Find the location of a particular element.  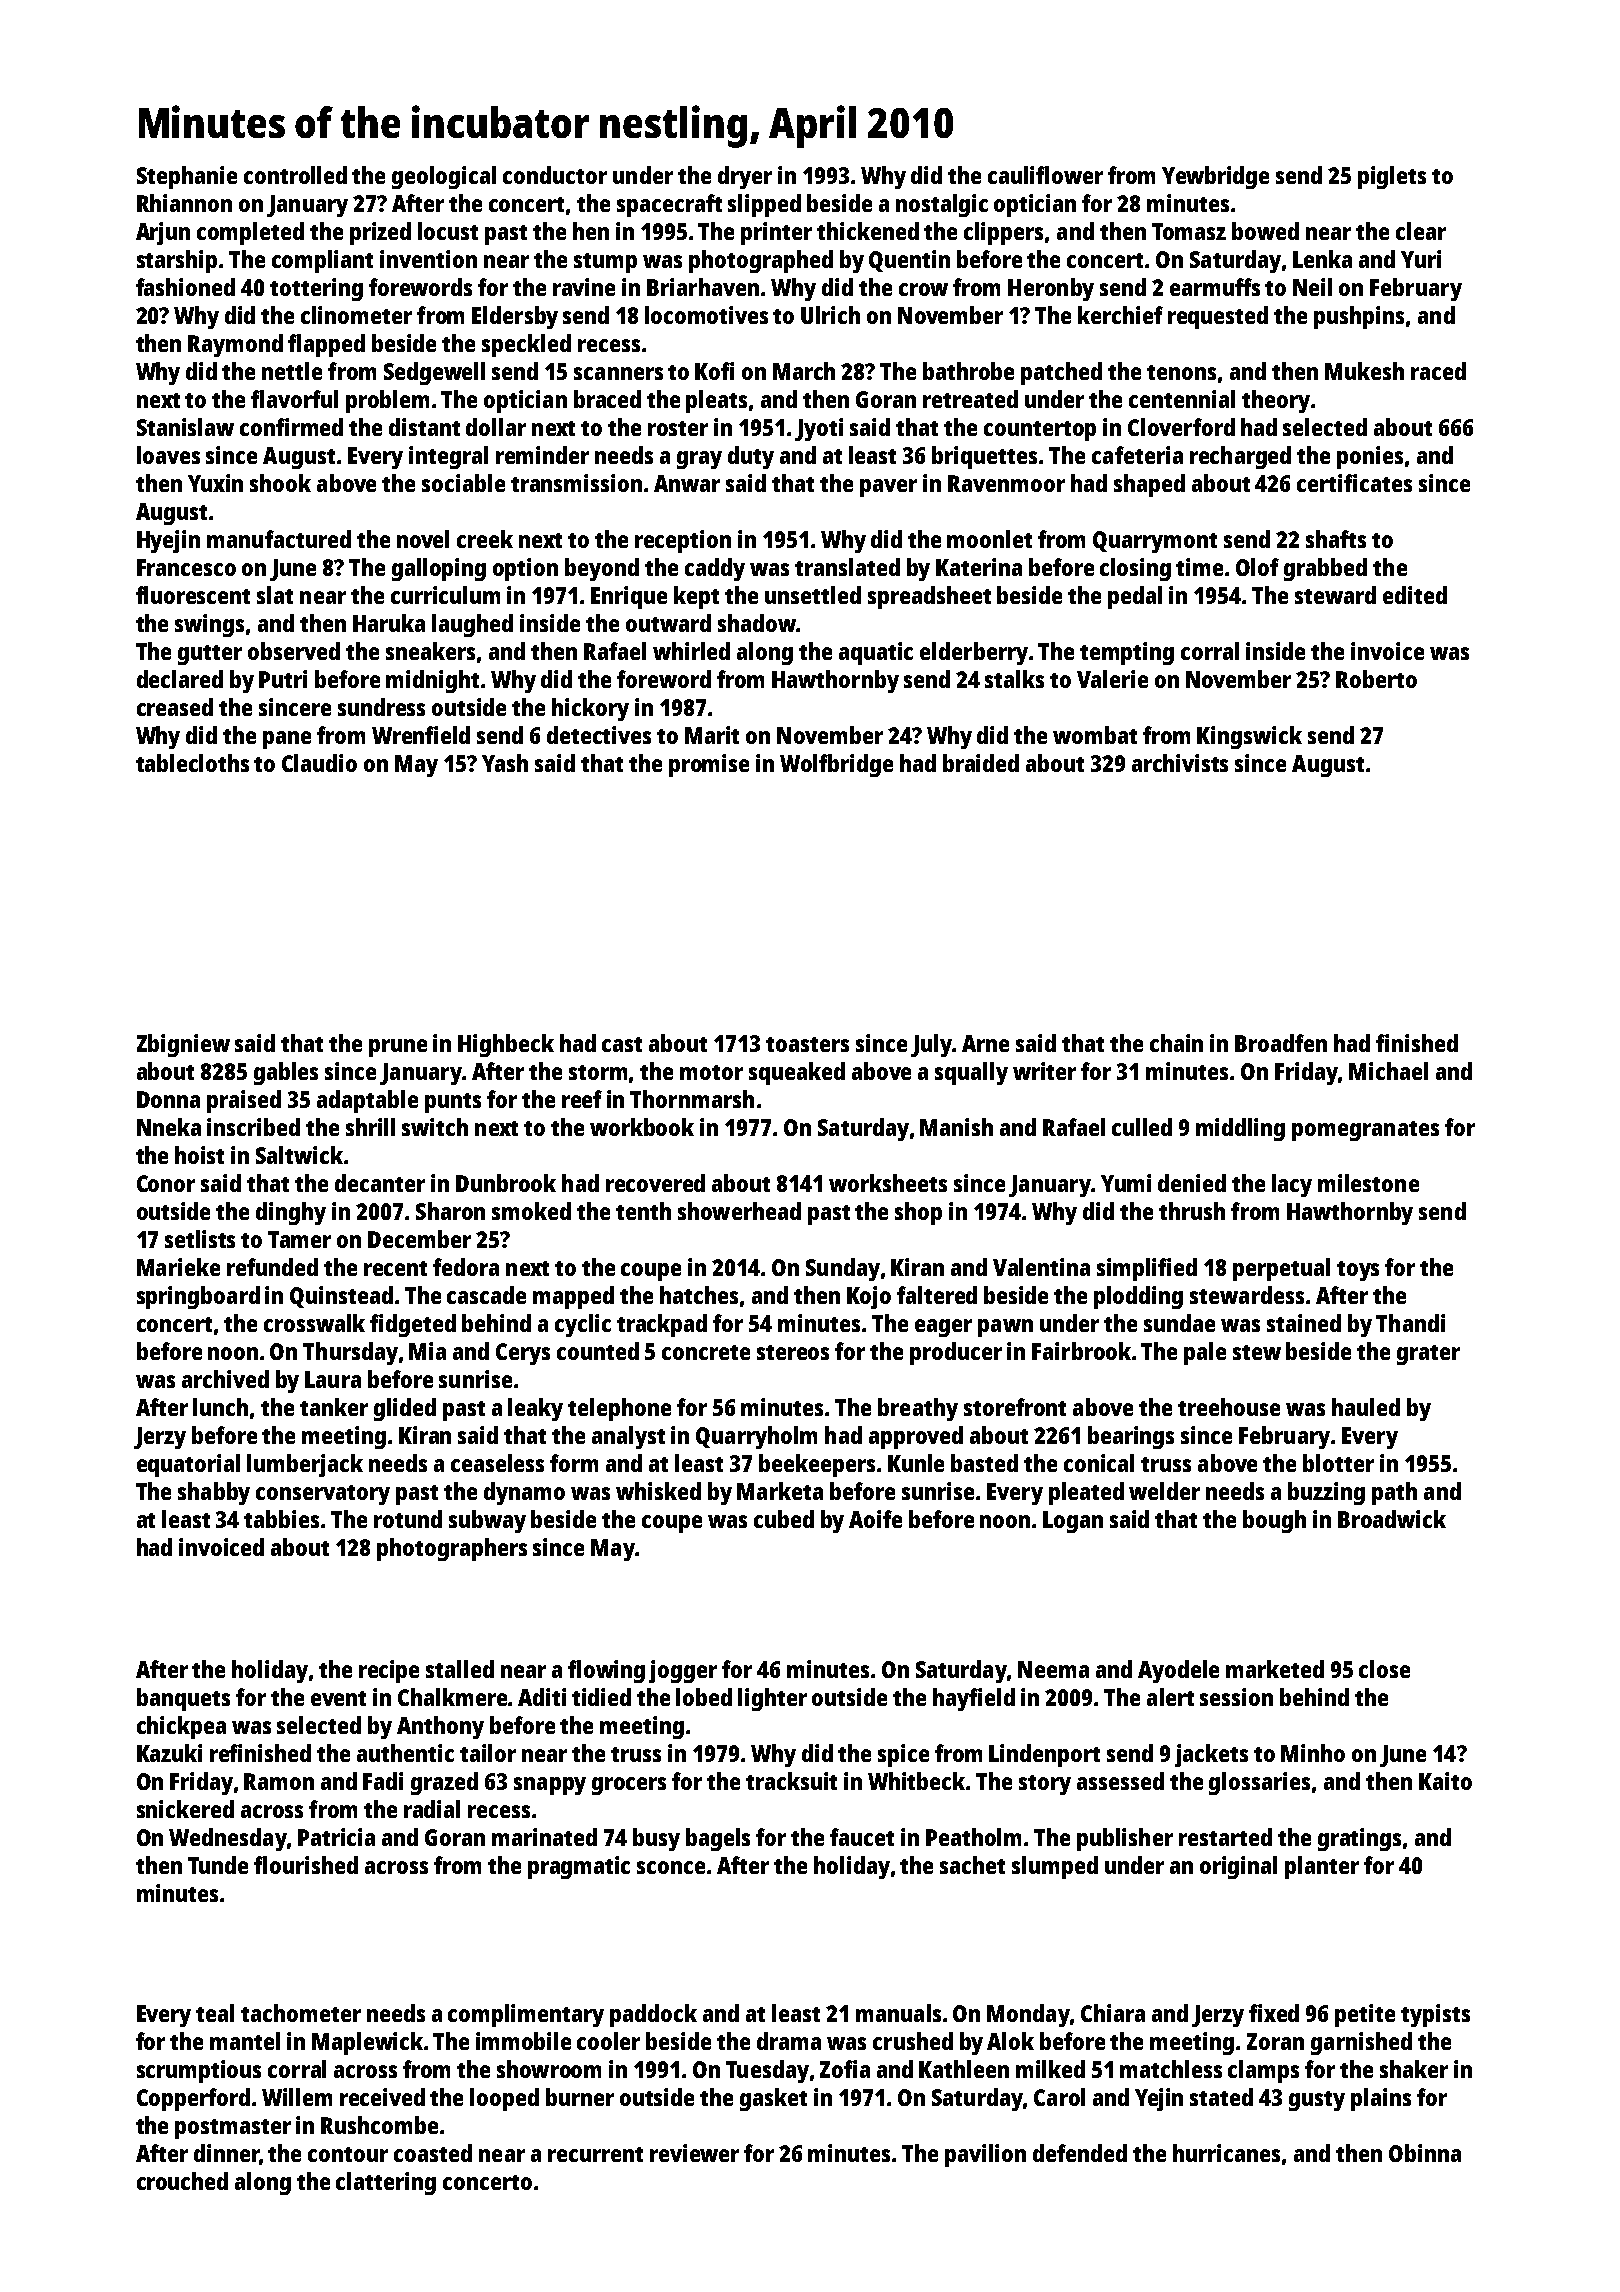

Highbeck is located at coordinates (506, 1045).
